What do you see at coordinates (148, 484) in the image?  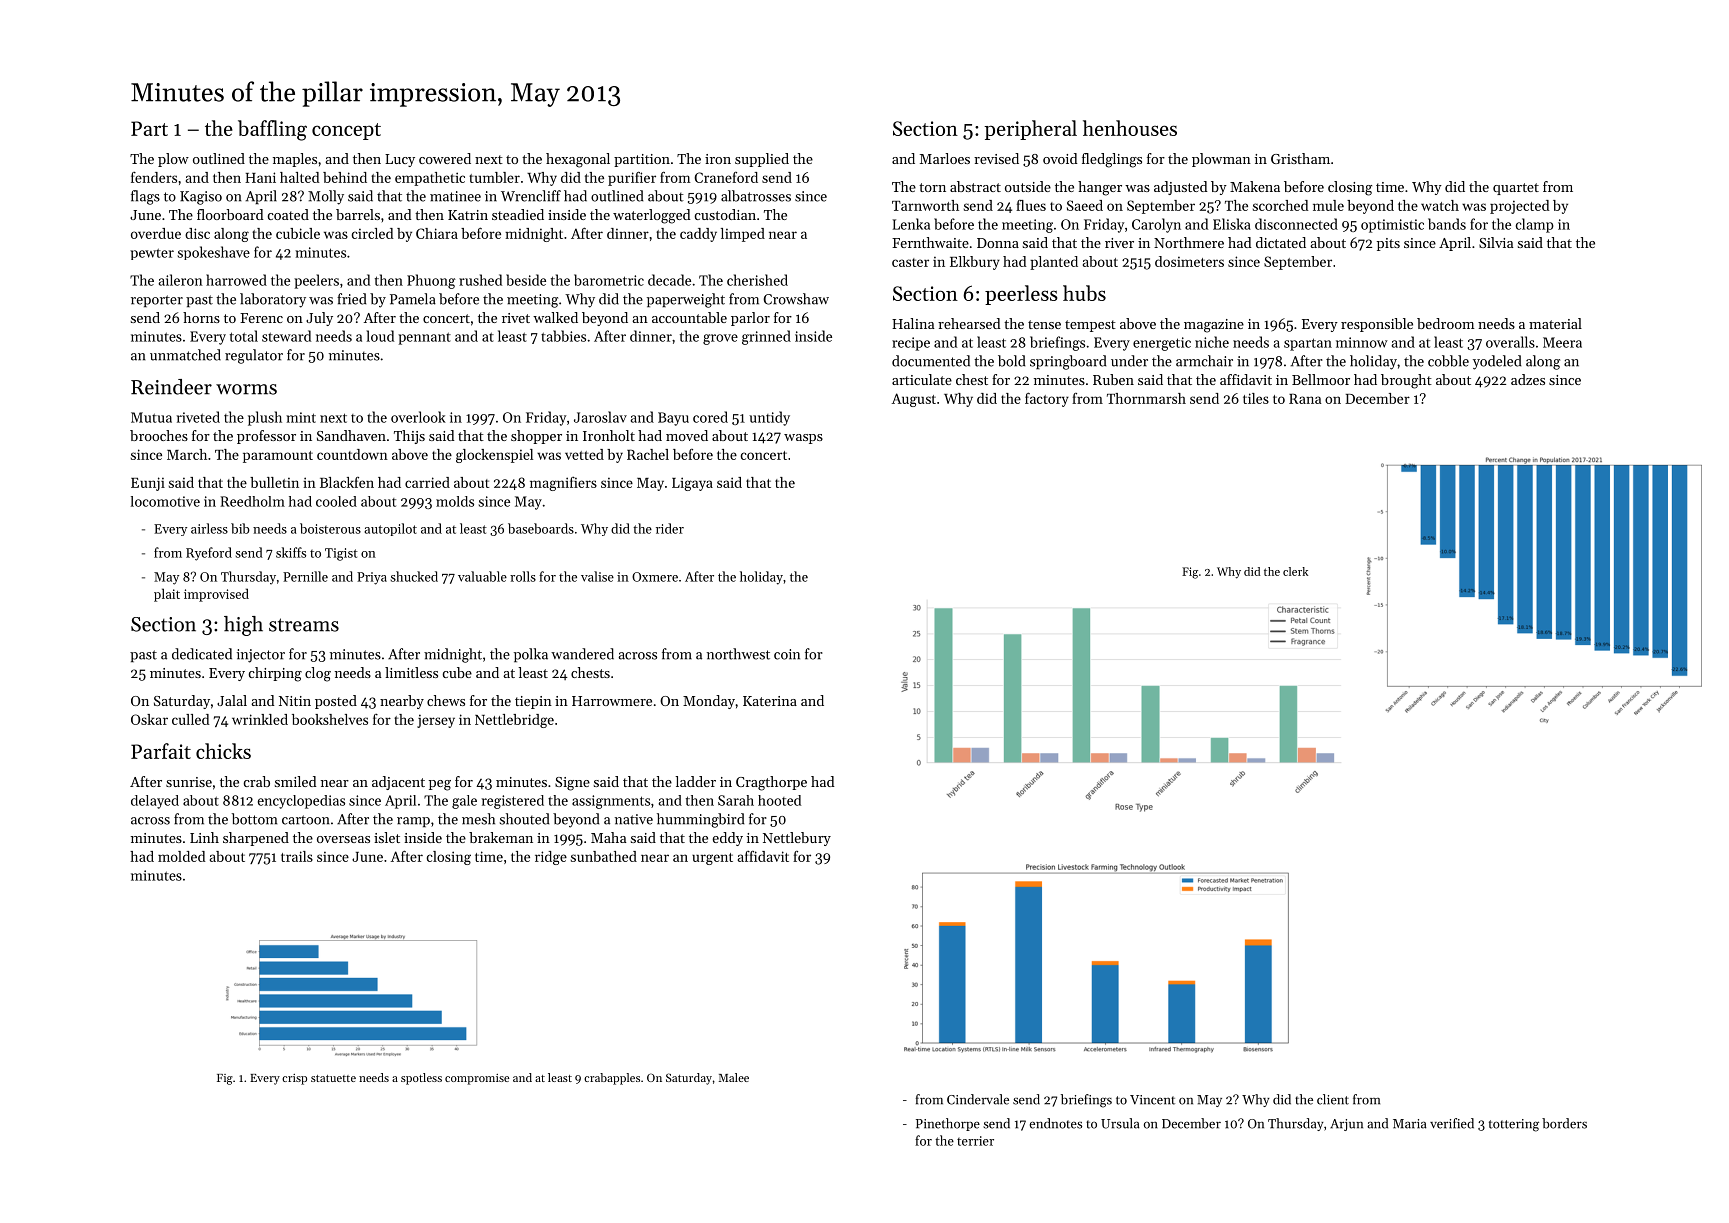 I see `Eunji` at bounding box center [148, 484].
